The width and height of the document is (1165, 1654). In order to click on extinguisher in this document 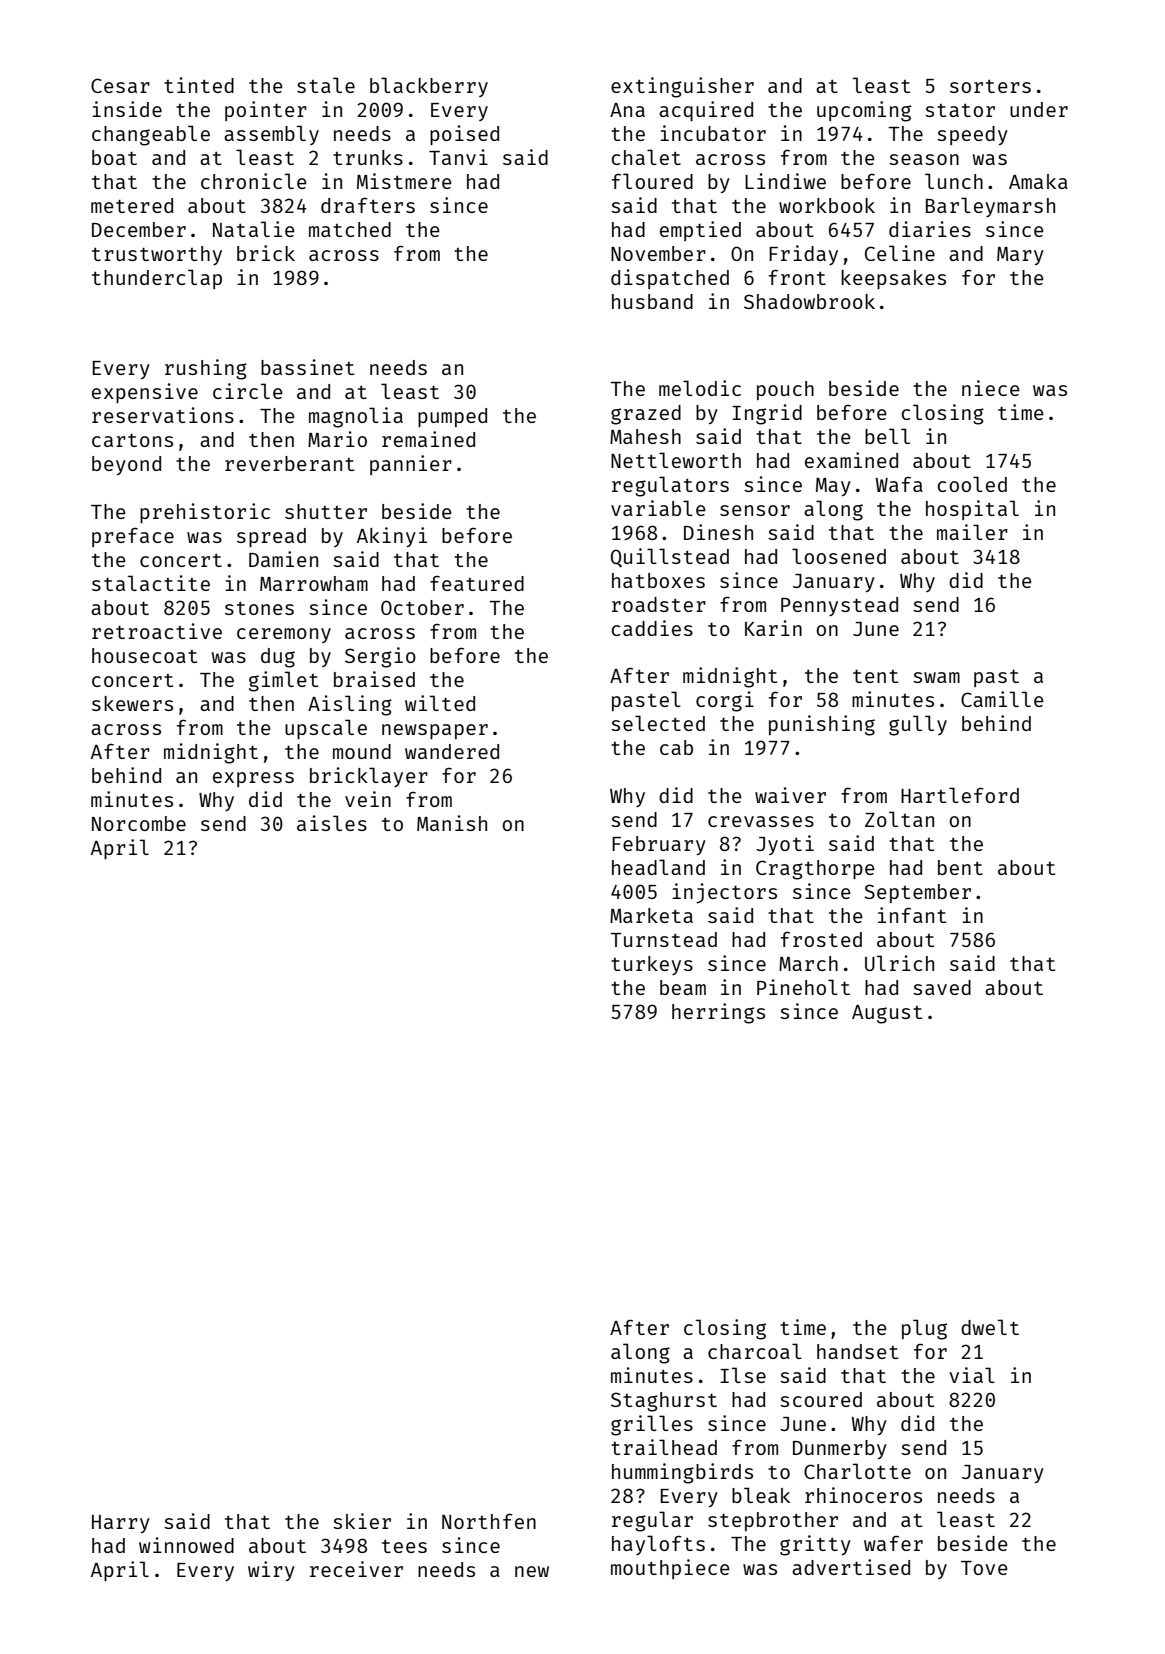, I will do `click(682, 87)`.
